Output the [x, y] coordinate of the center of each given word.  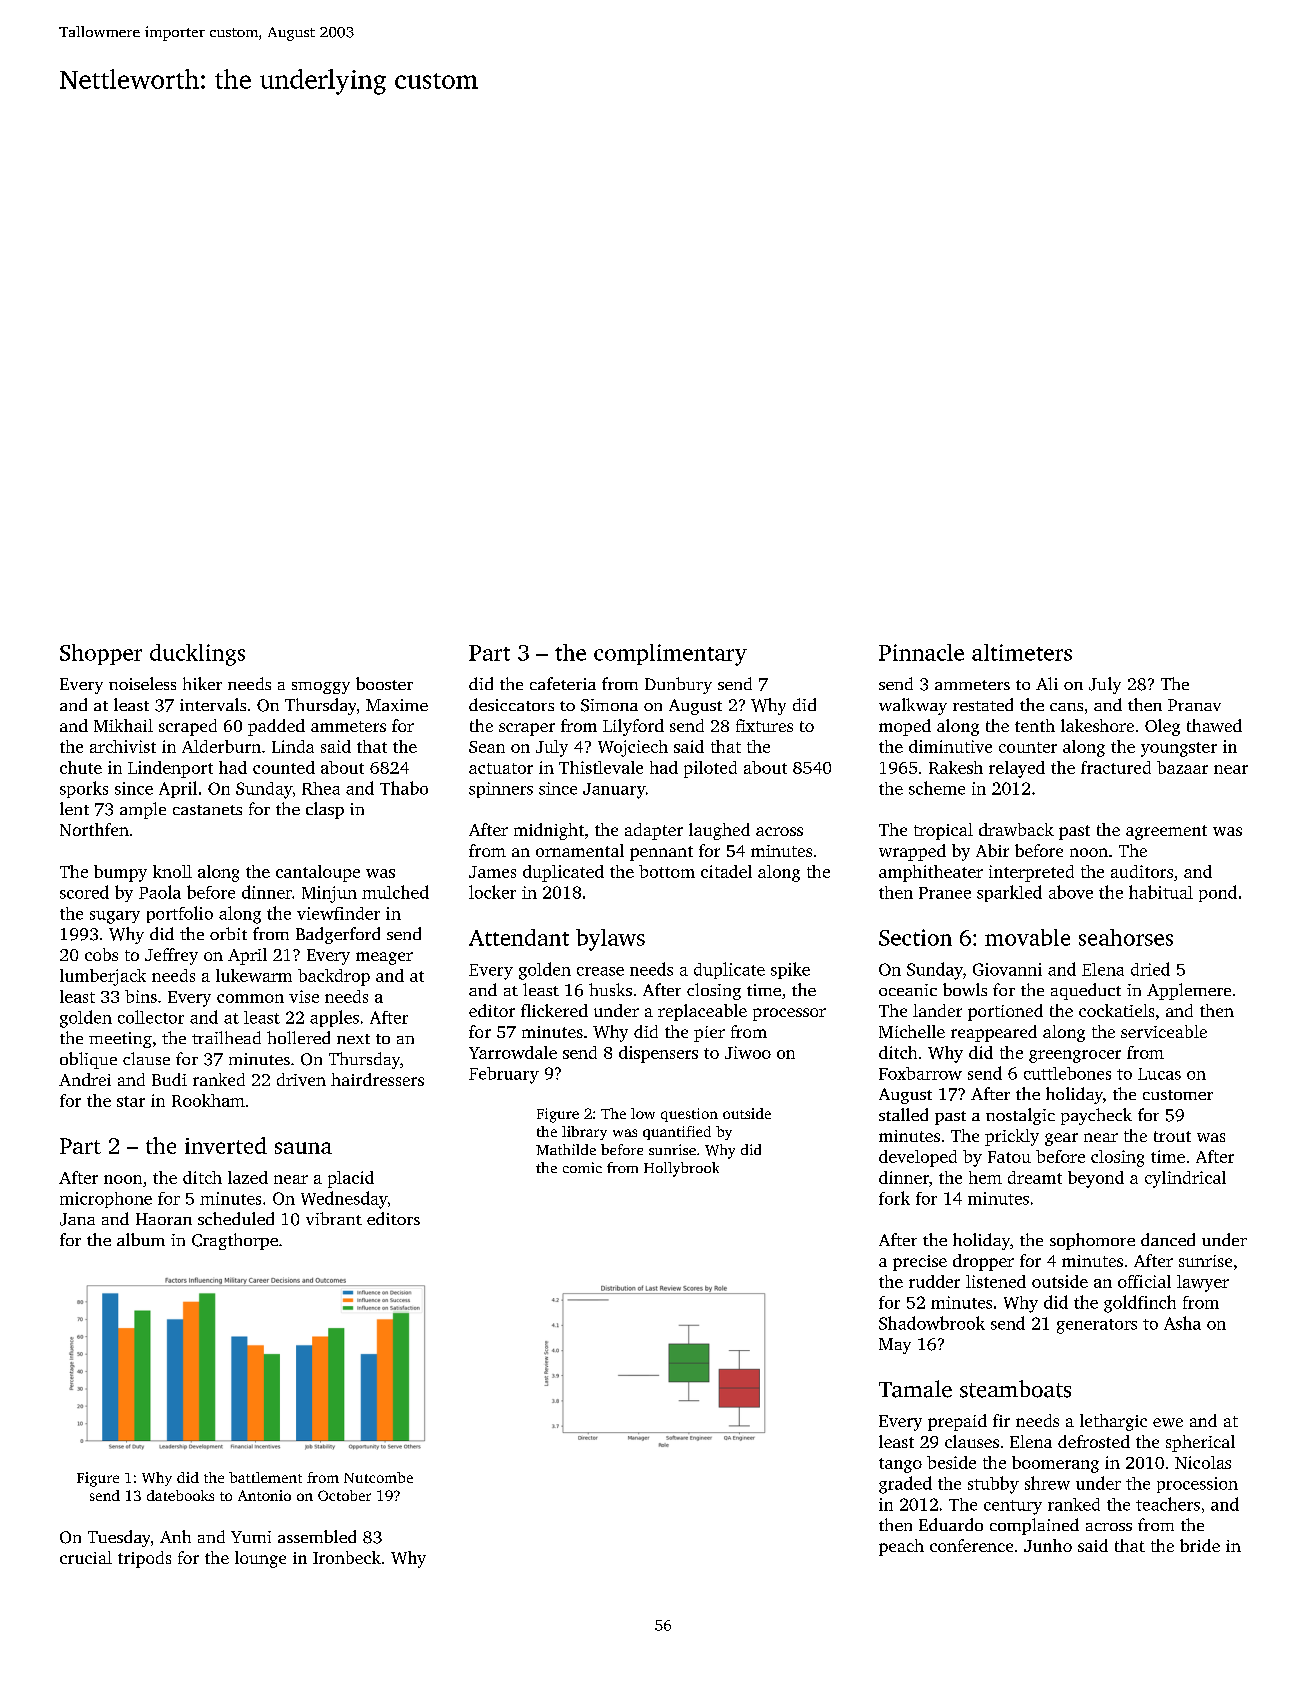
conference [971, 1545]
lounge [260, 1559]
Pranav [1194, 705]
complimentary [670, 655]
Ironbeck [347, 1557]
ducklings [197, 655]
